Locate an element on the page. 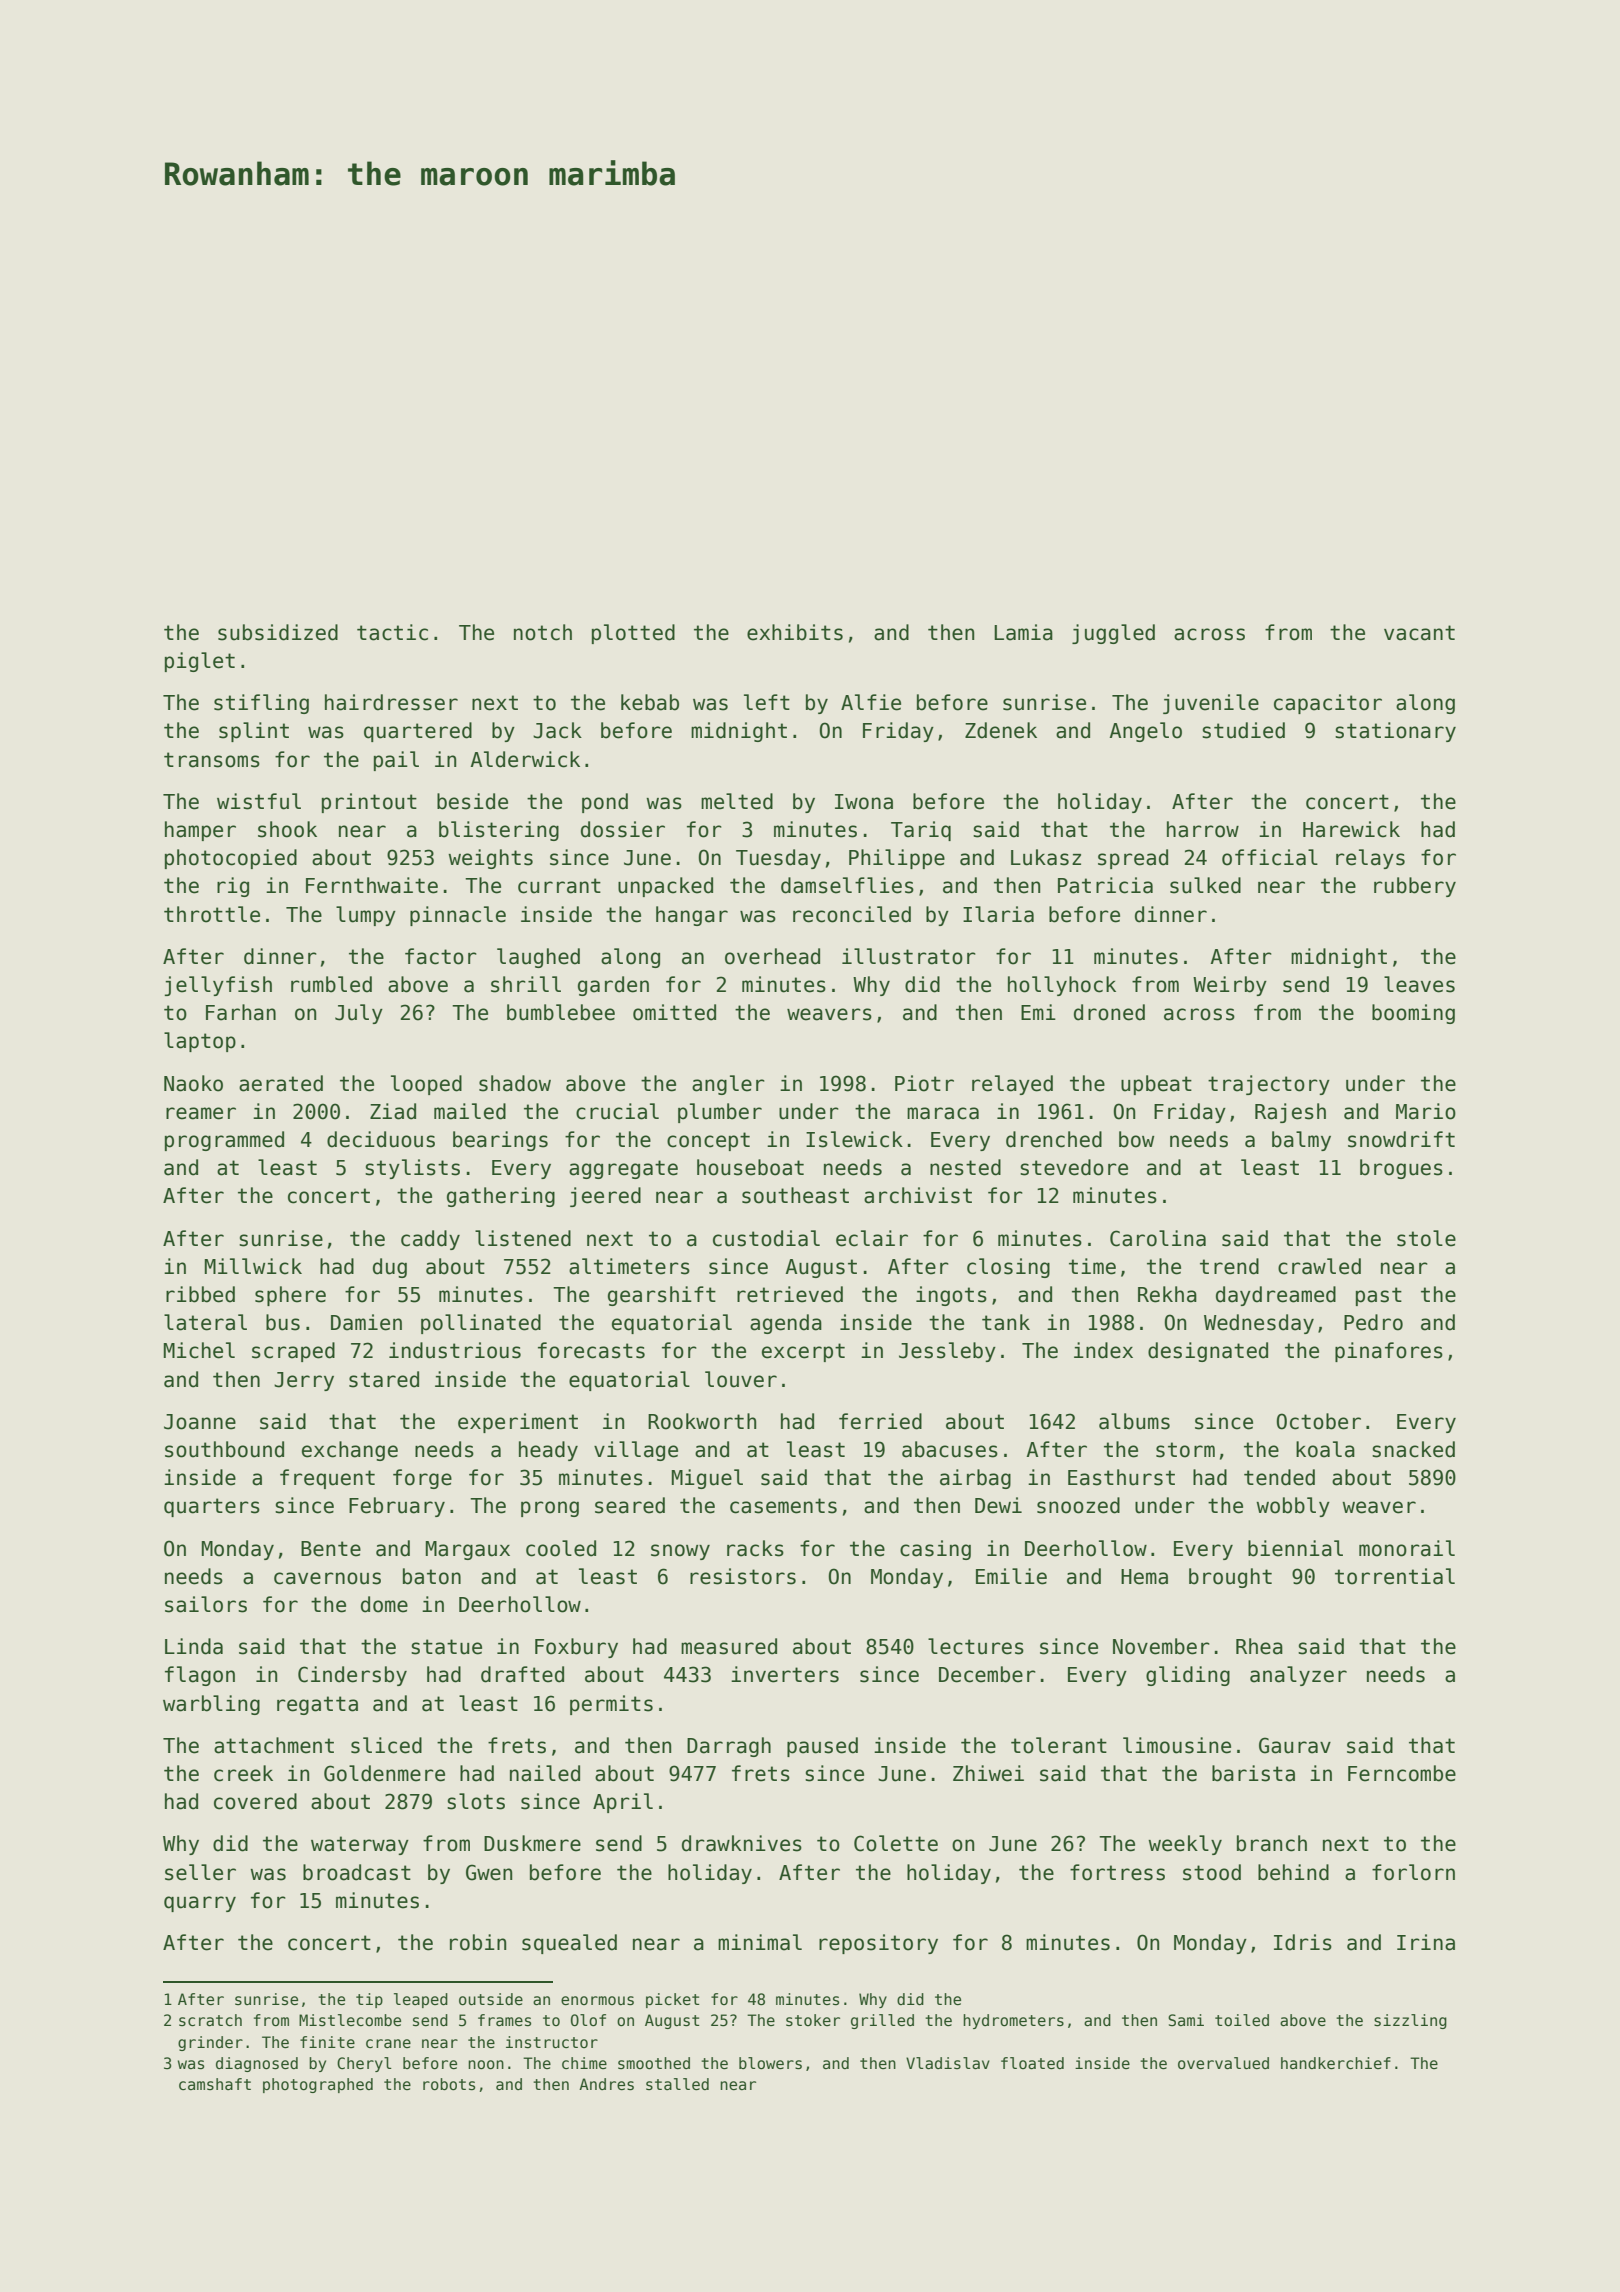  pail is located at coordinates (396, 761).
